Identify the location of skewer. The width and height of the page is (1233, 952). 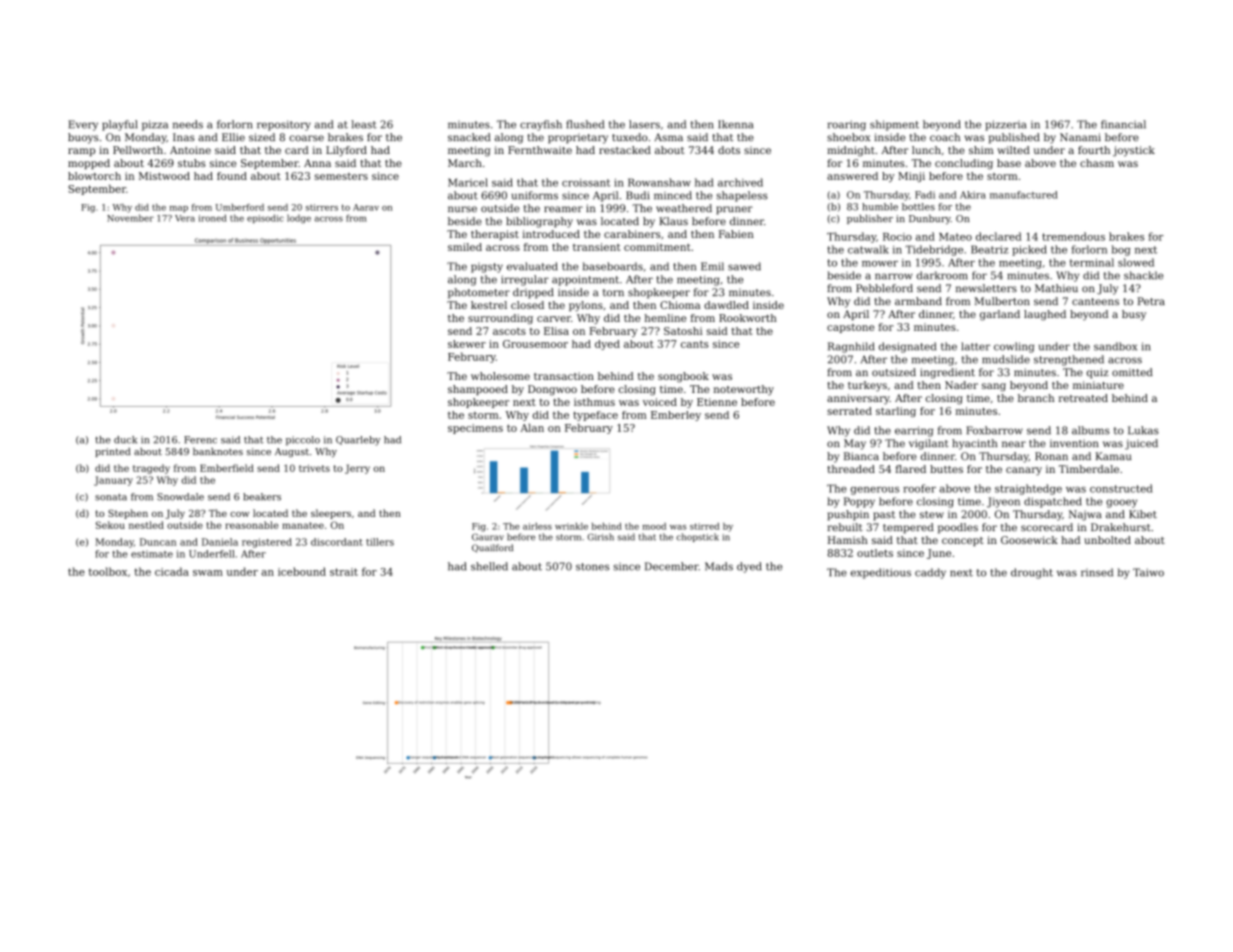
(467, 344).
